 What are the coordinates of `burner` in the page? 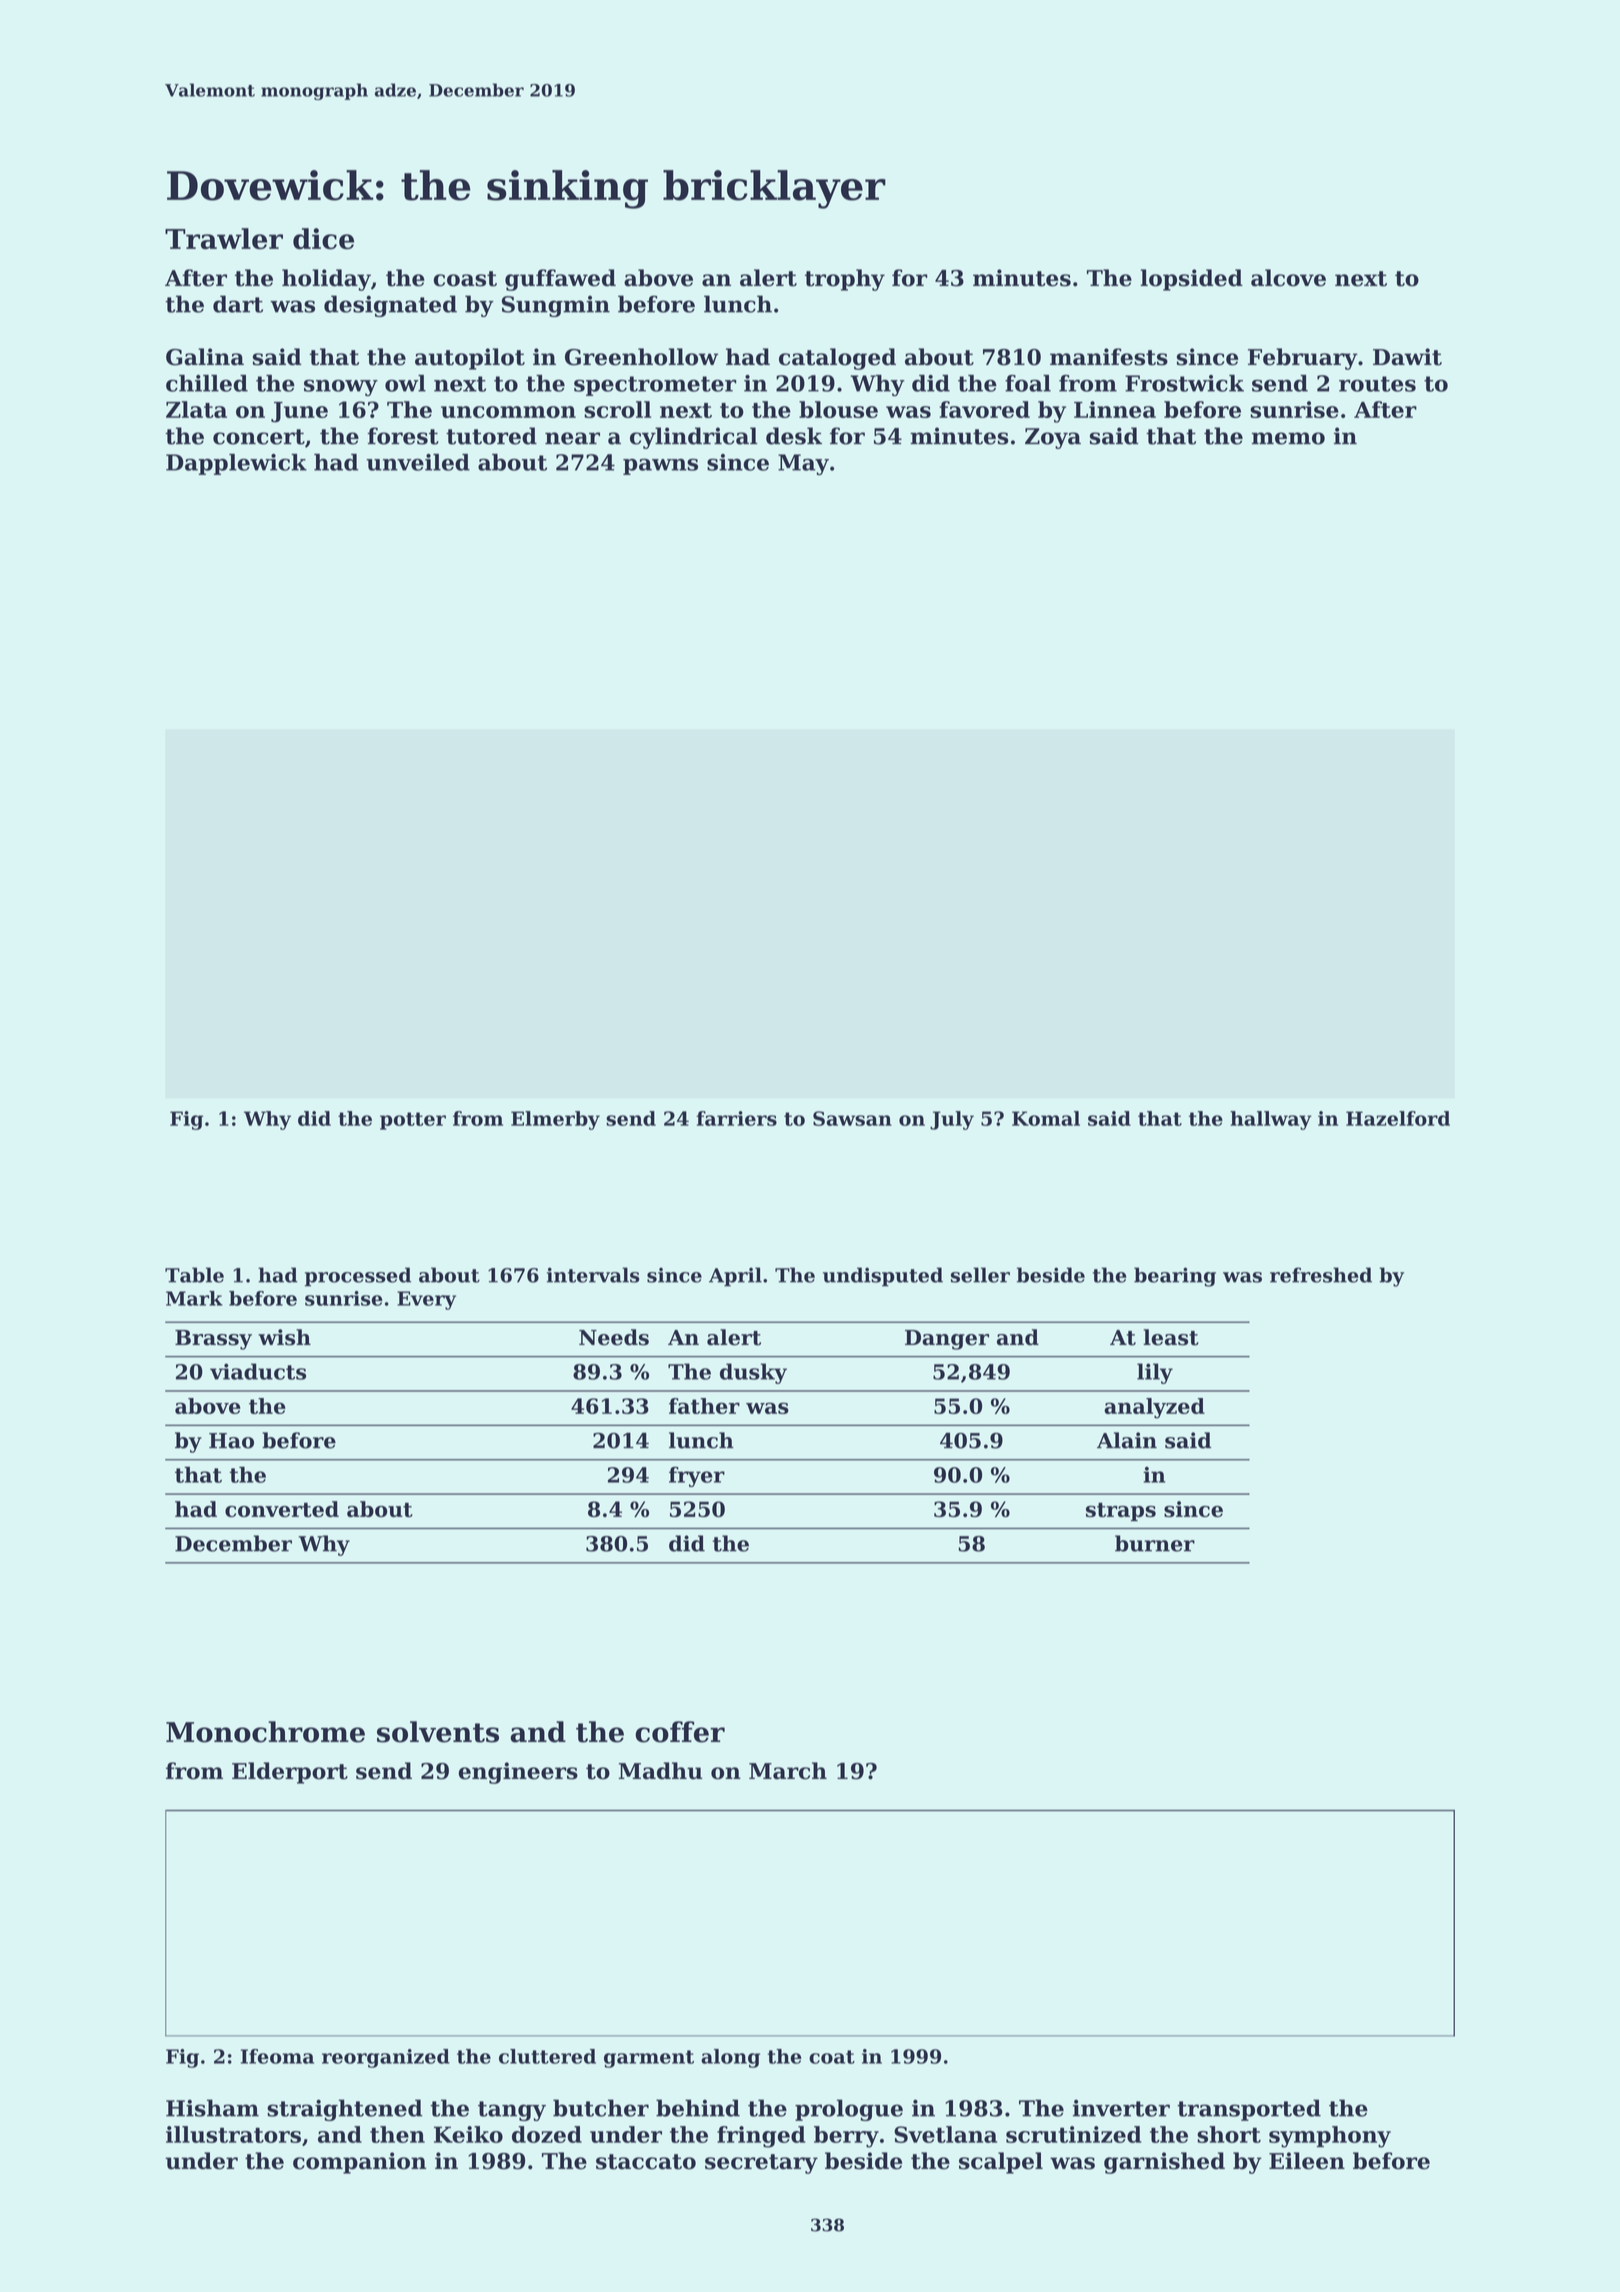 It's located at (1155, 1543).
